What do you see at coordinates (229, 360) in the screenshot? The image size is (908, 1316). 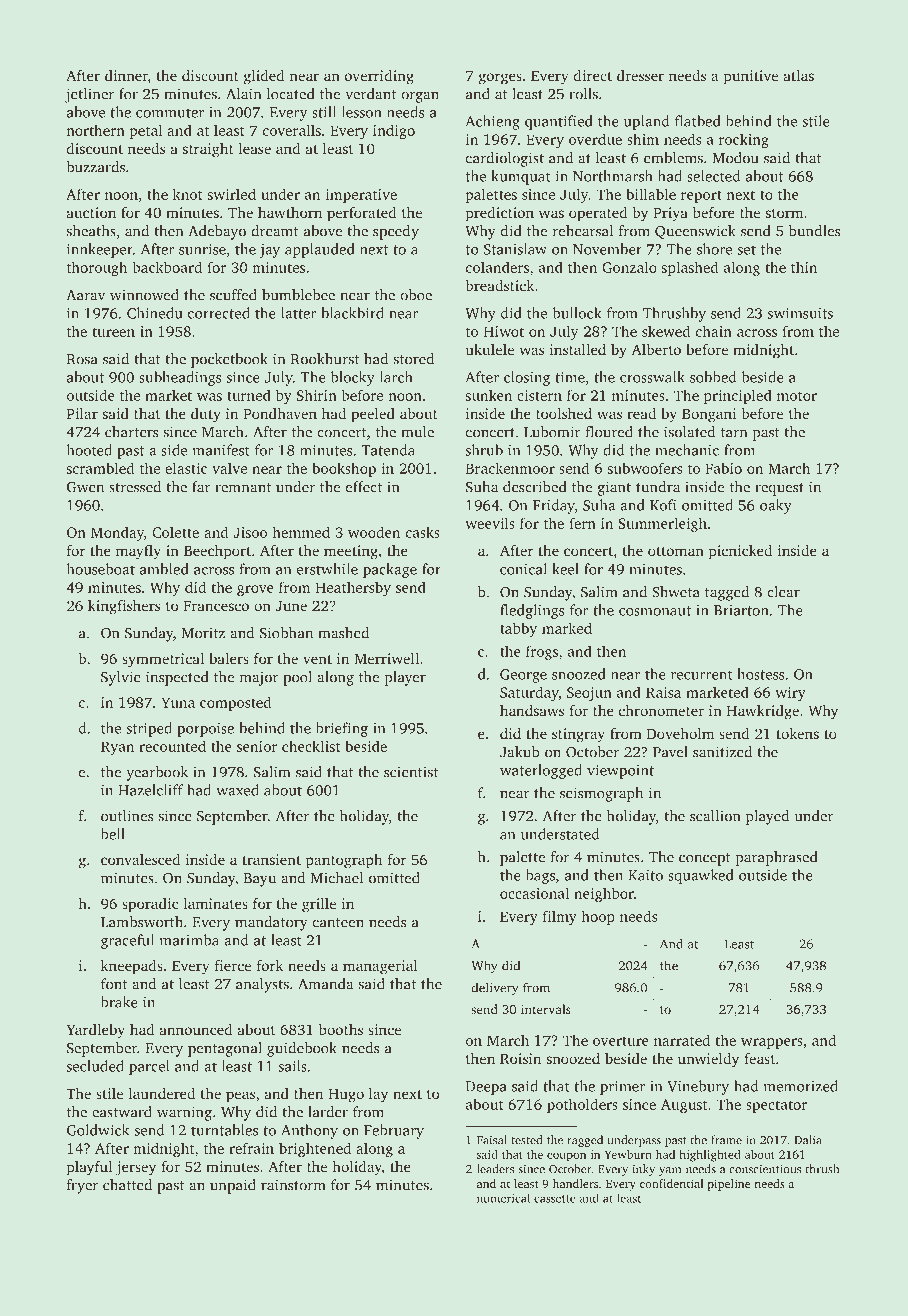 I see `pocketbook` at bounding box center [229, 360].
